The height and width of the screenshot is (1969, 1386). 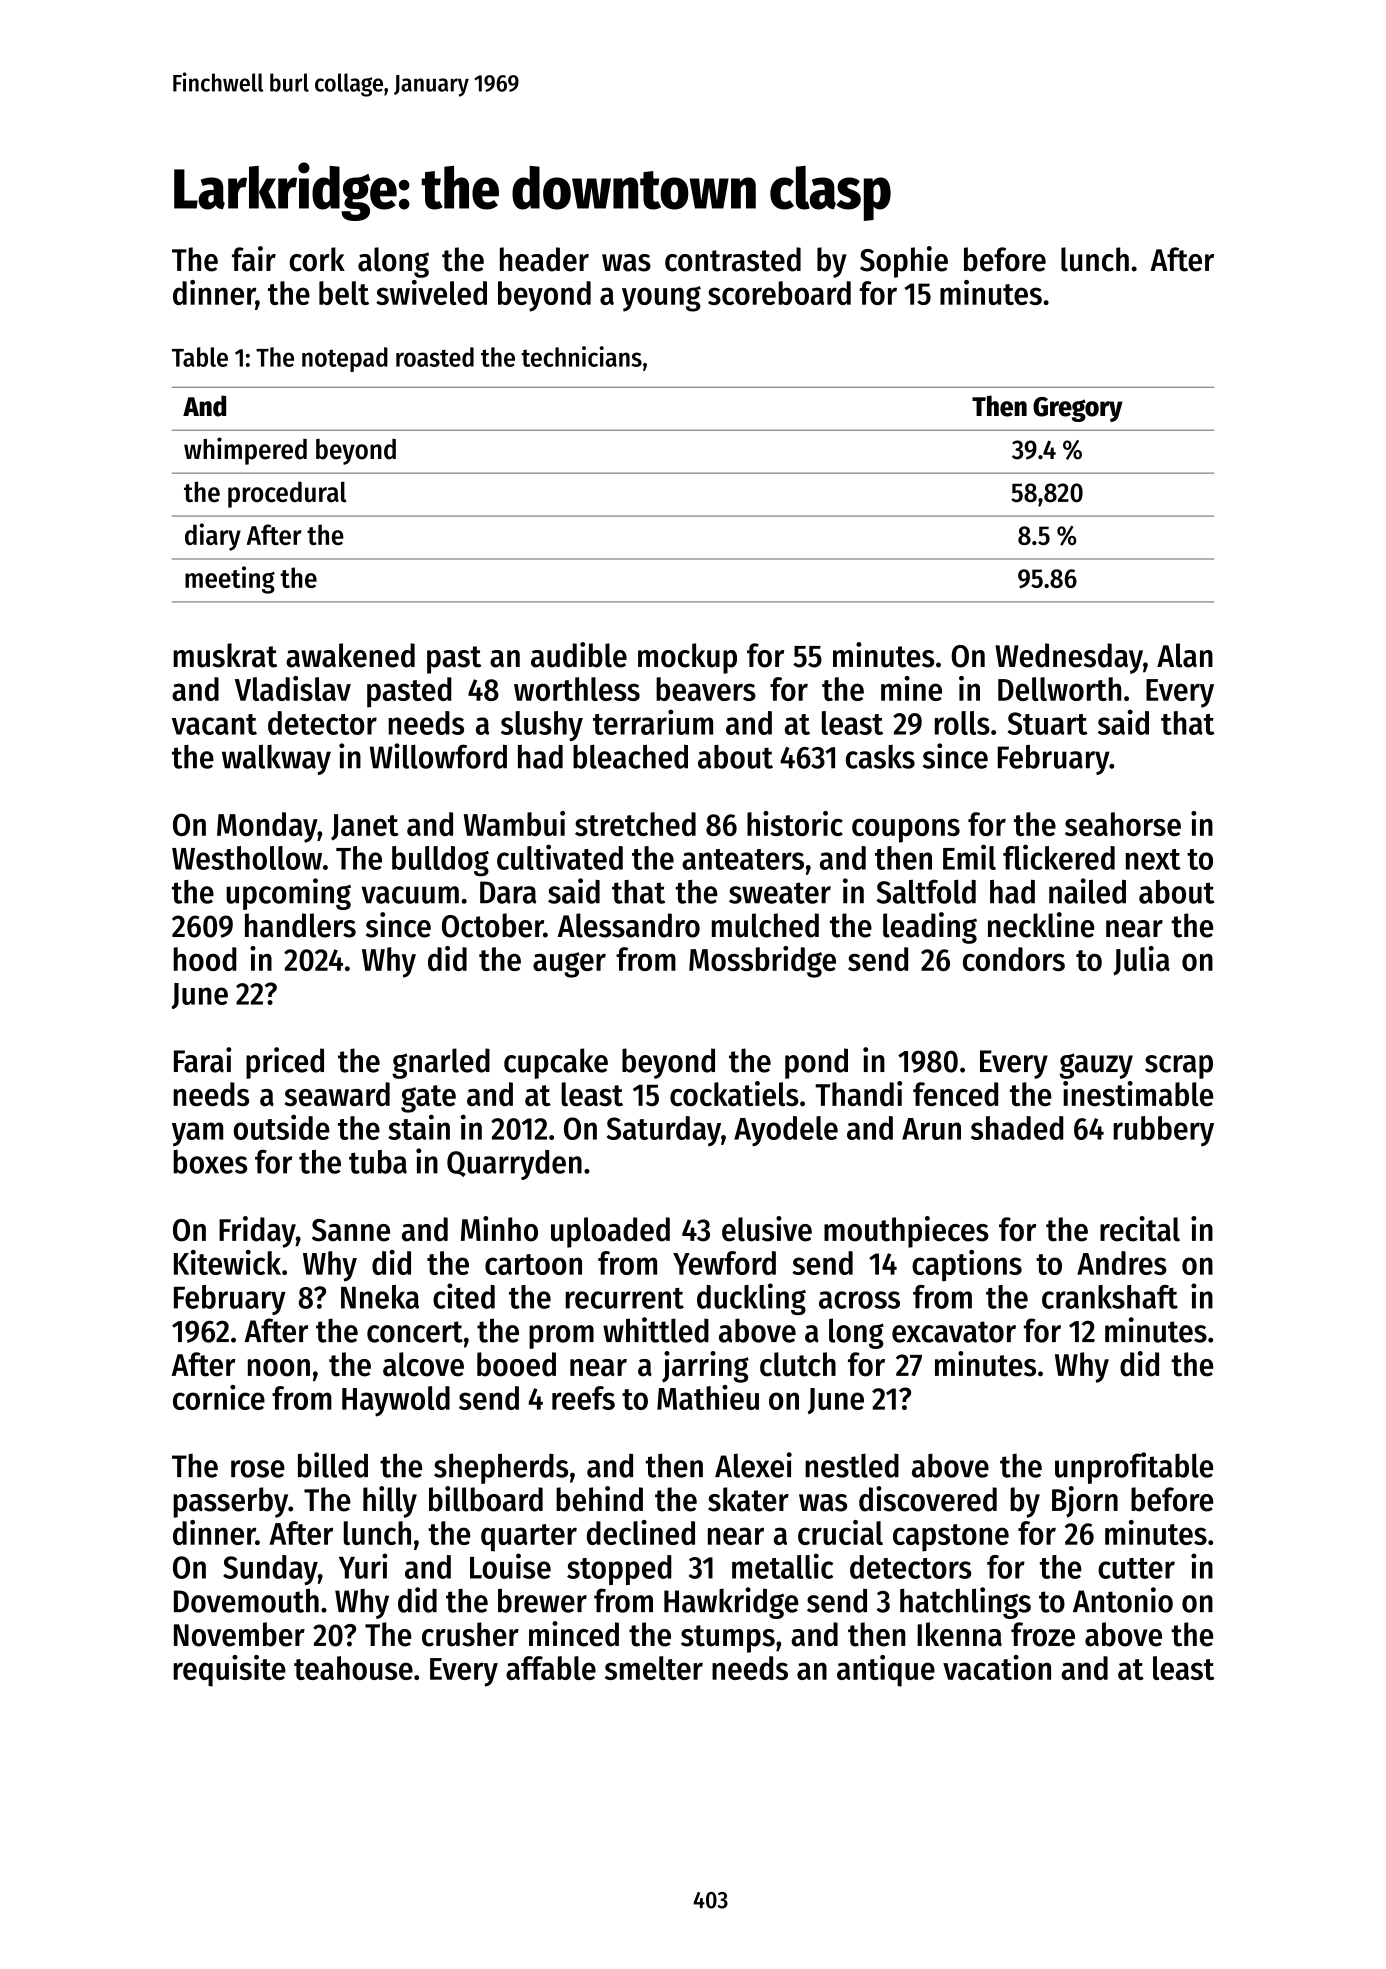 I want to click on Alan, so click(x=1185, y=655).
